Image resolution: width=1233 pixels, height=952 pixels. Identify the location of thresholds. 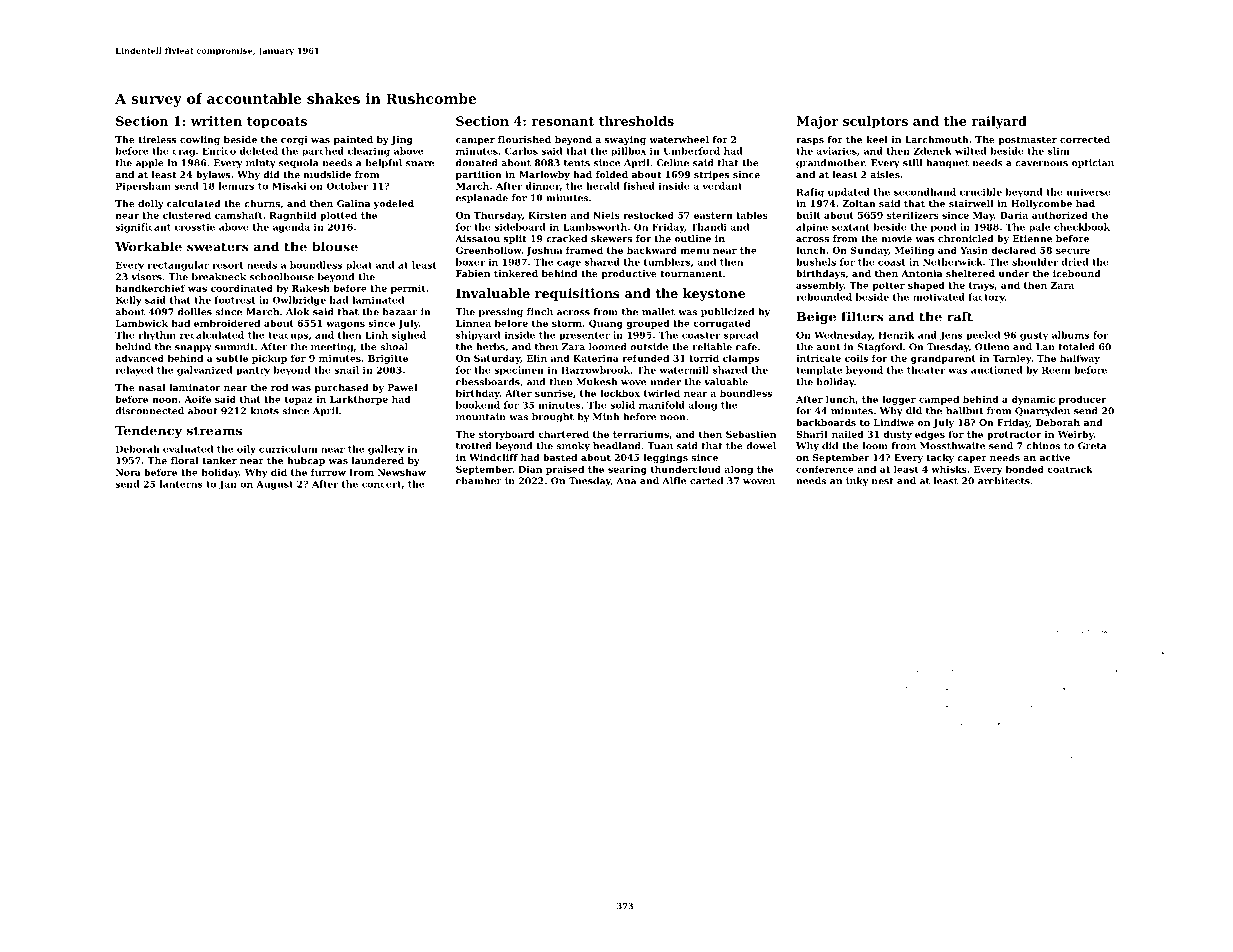
(636, 121).
